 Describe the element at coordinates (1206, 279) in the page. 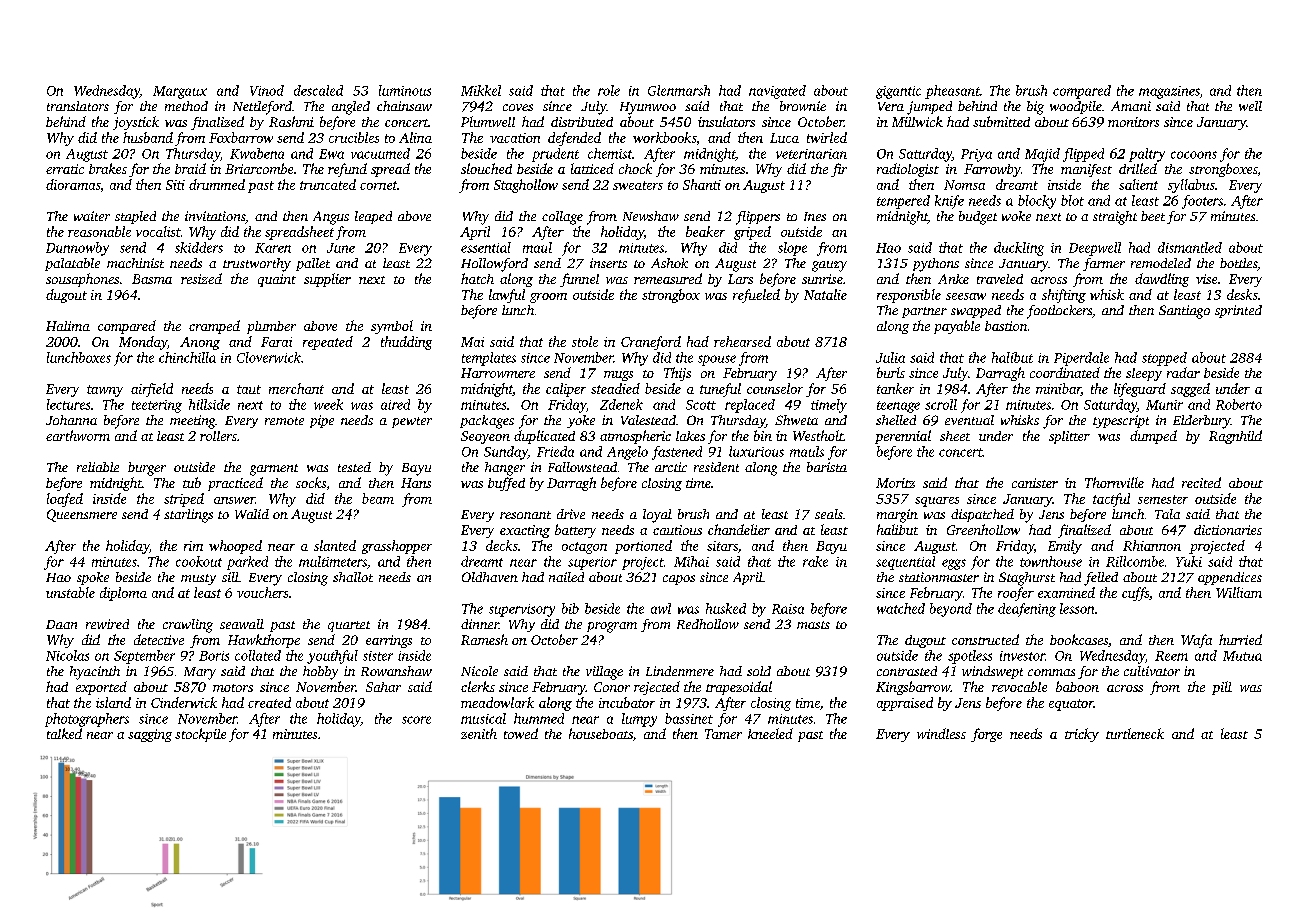

I see `vise` at that location.
